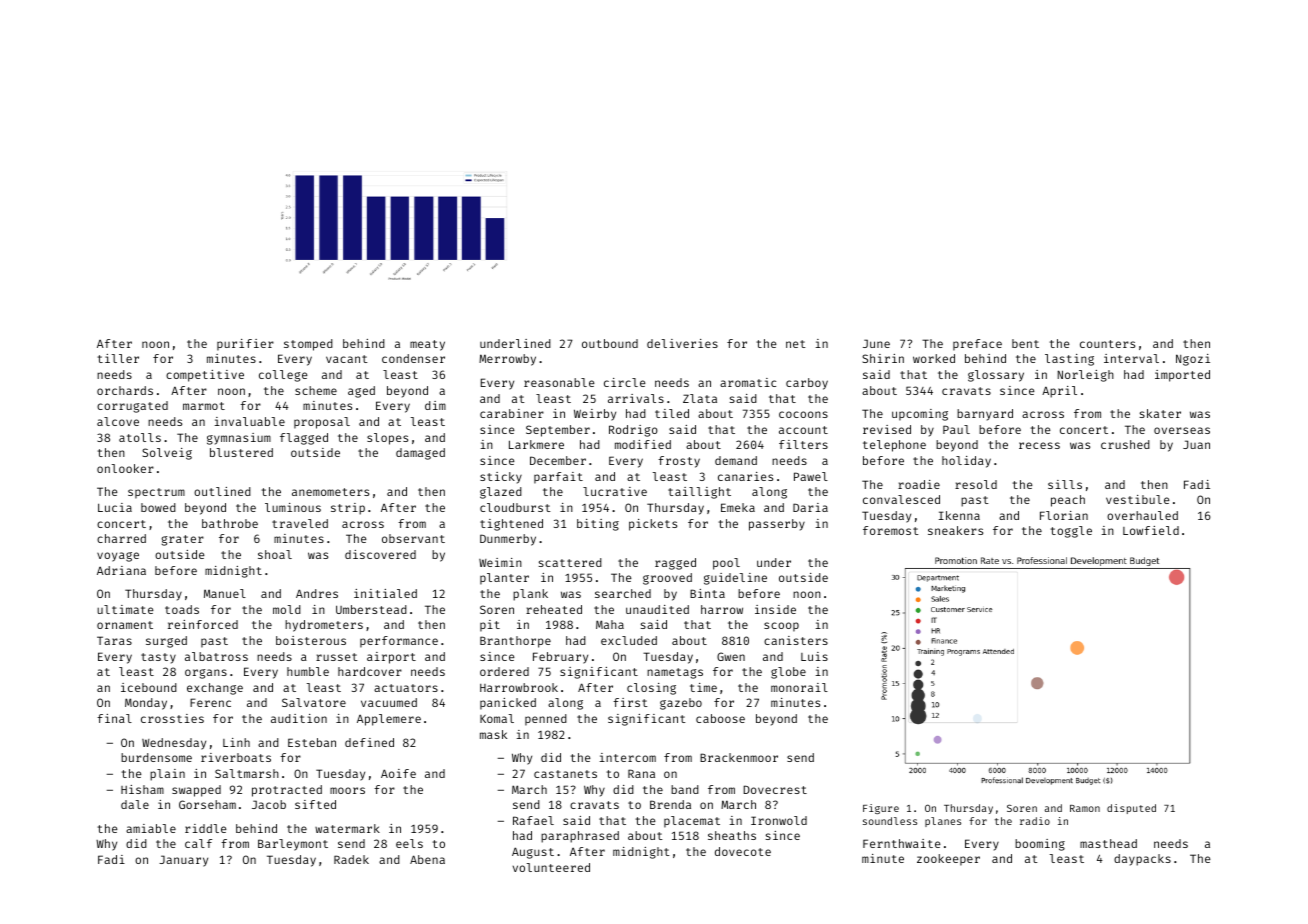  I want to click on amiable, so click(151, 828).
